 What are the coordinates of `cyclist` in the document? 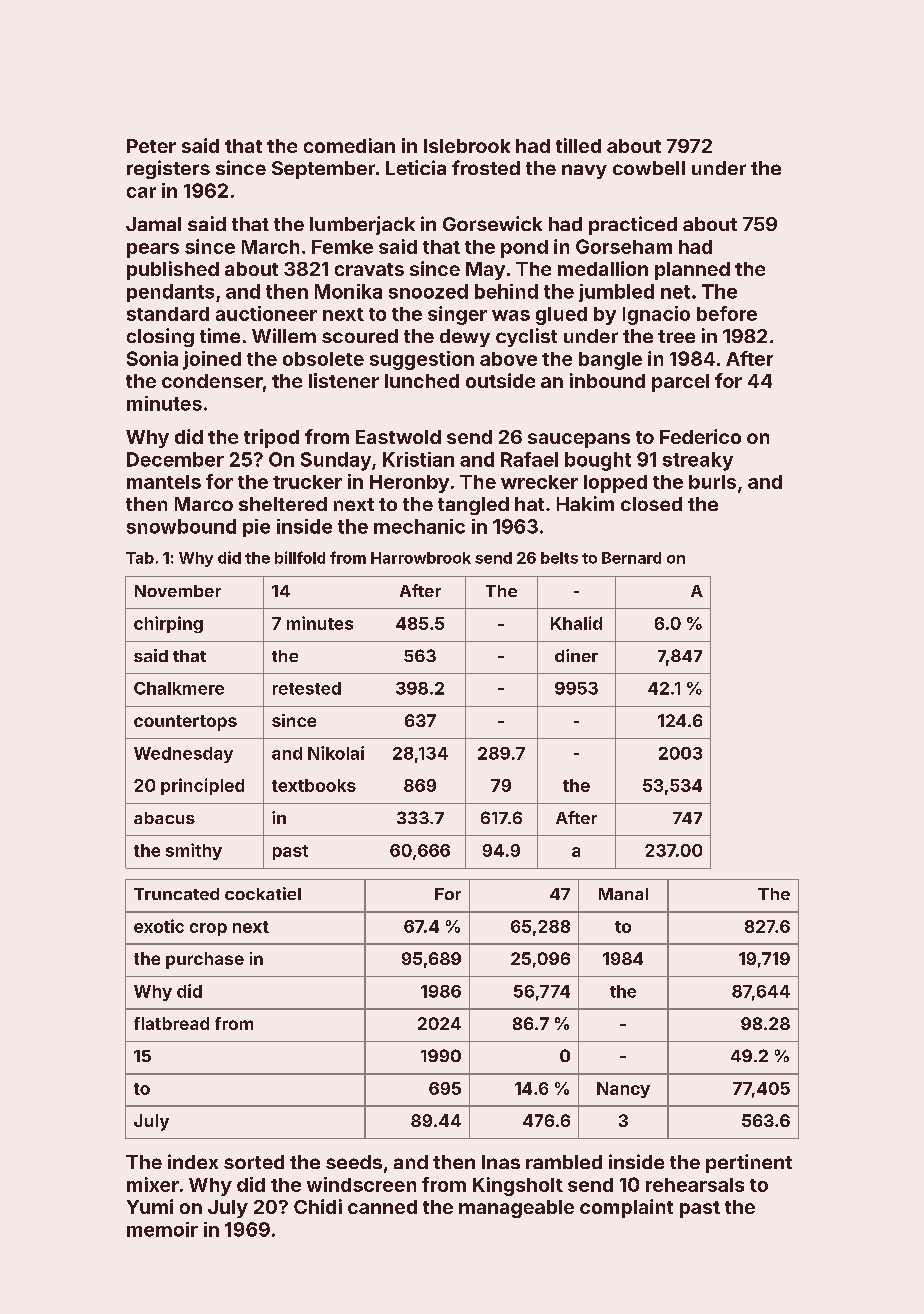 It's located at (526, 337).
